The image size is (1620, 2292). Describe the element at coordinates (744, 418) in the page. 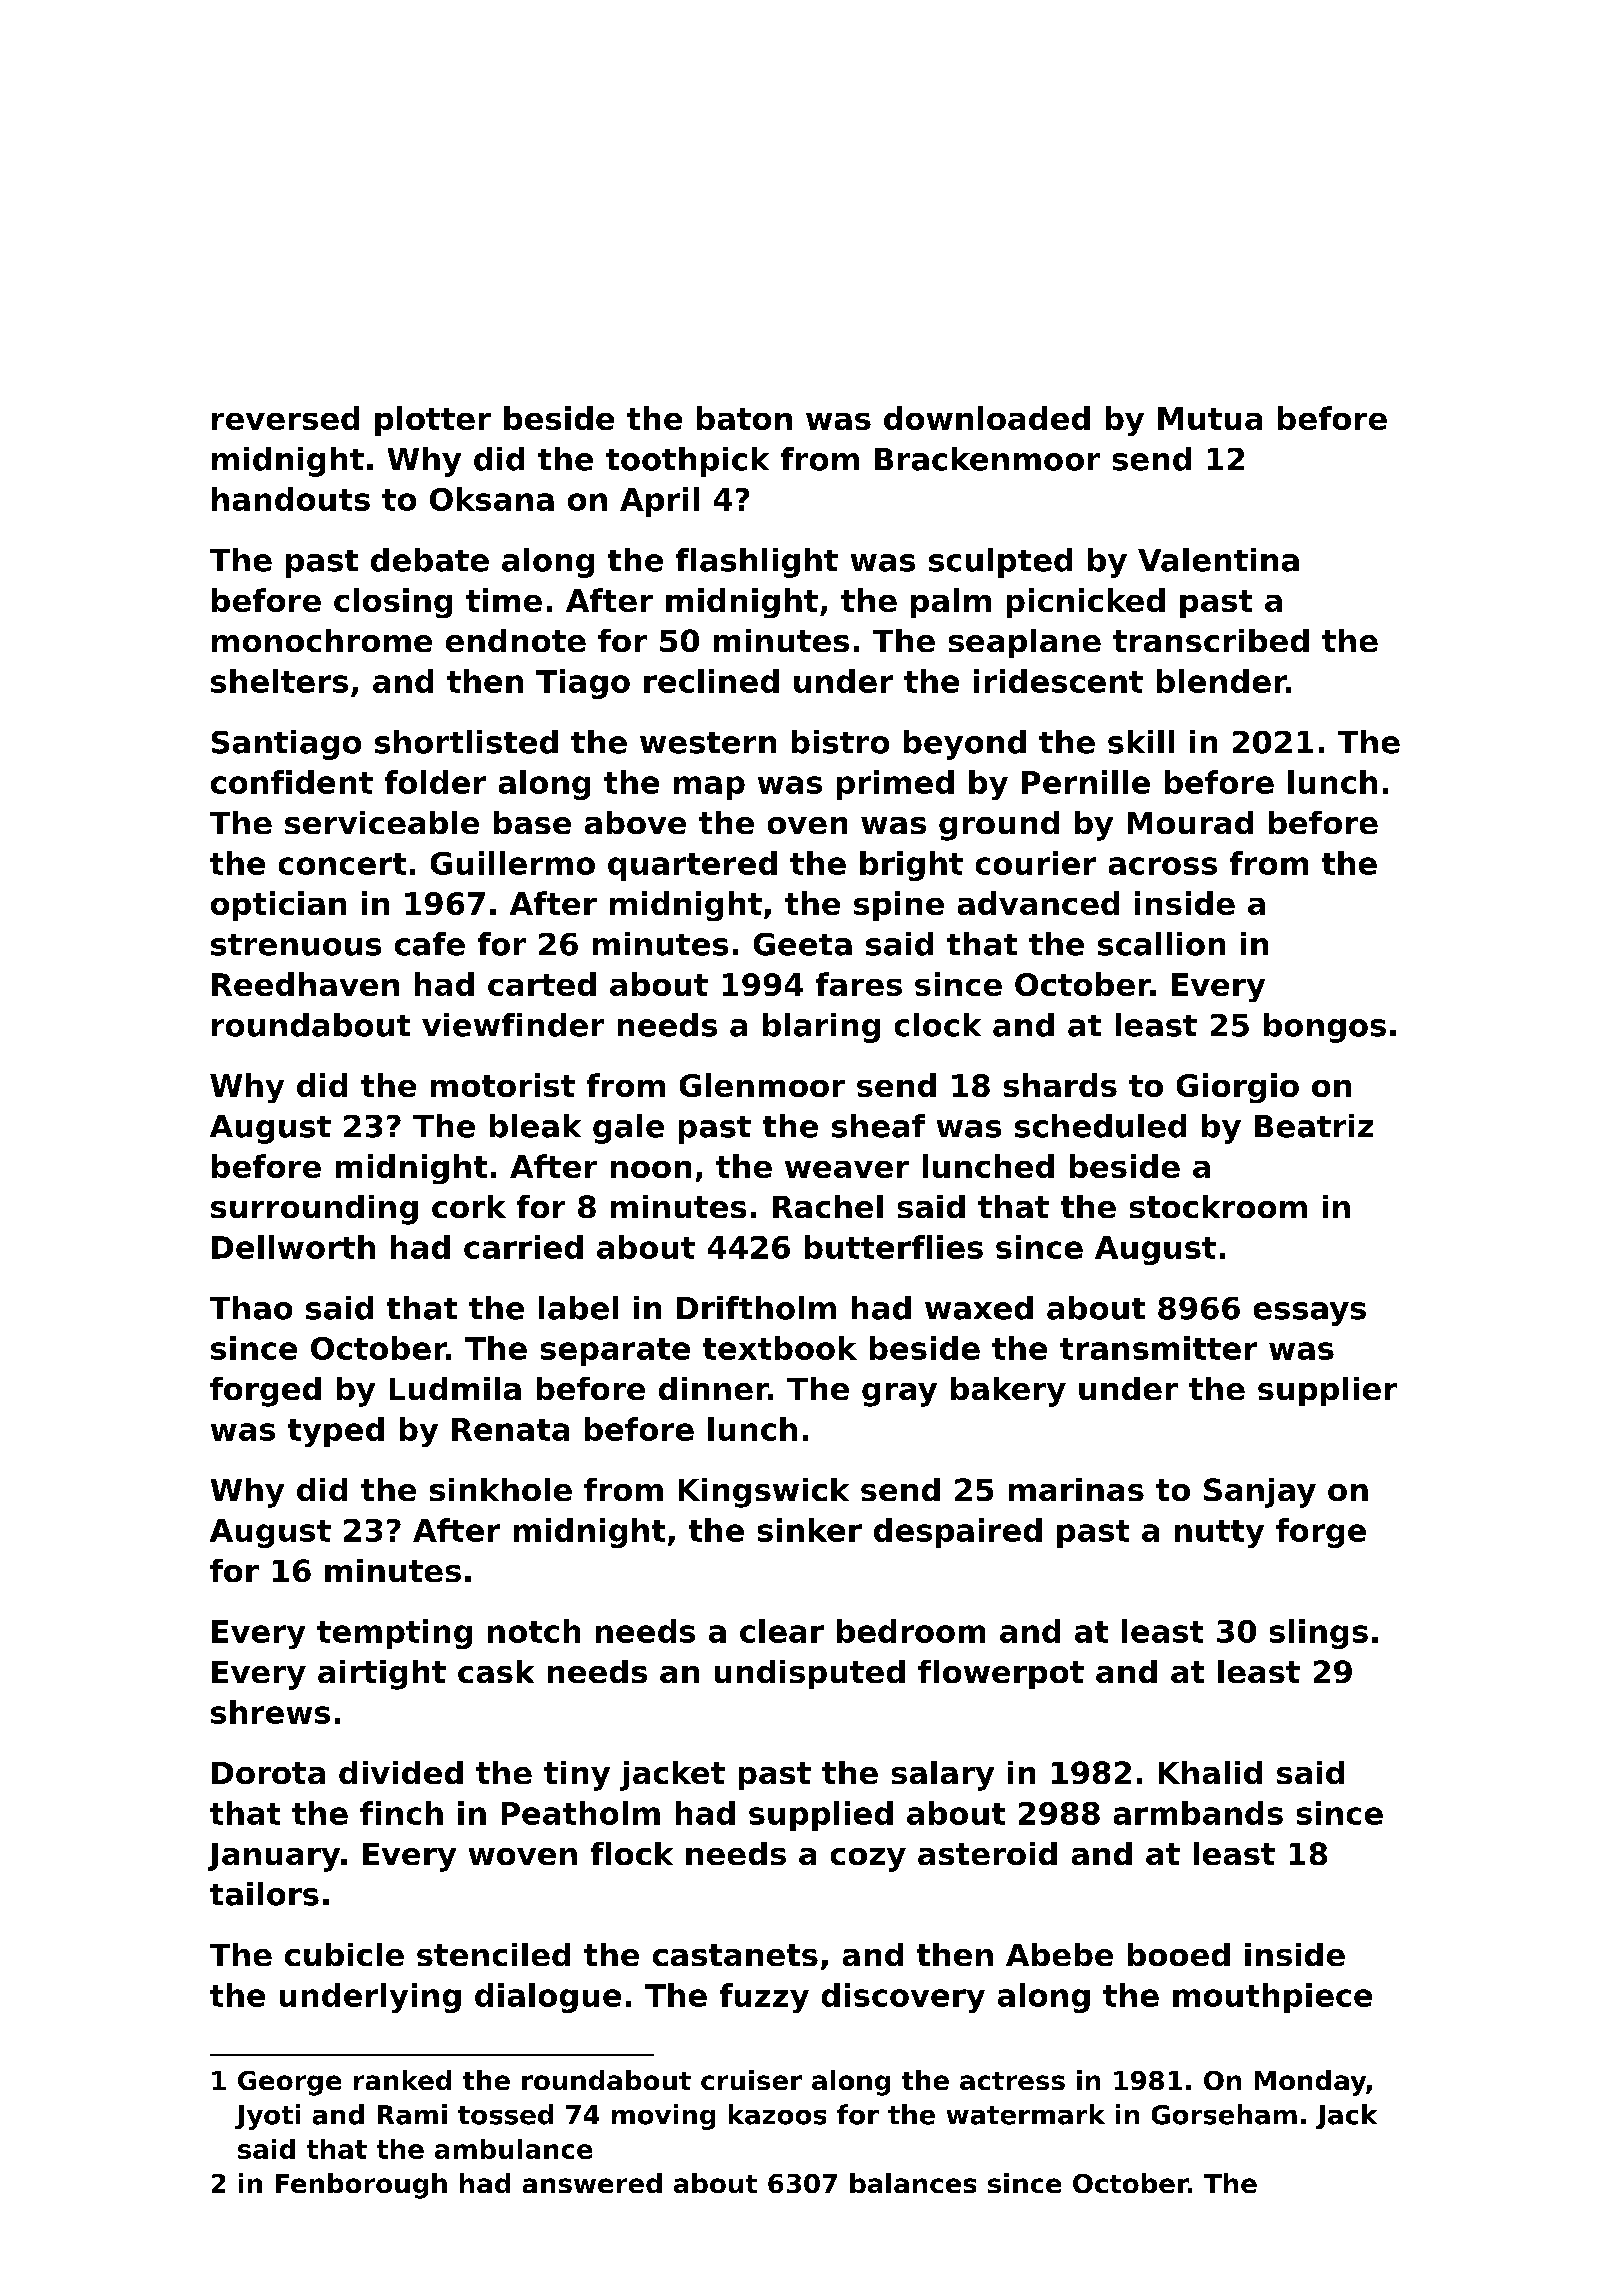

I see `baton` at that location.
